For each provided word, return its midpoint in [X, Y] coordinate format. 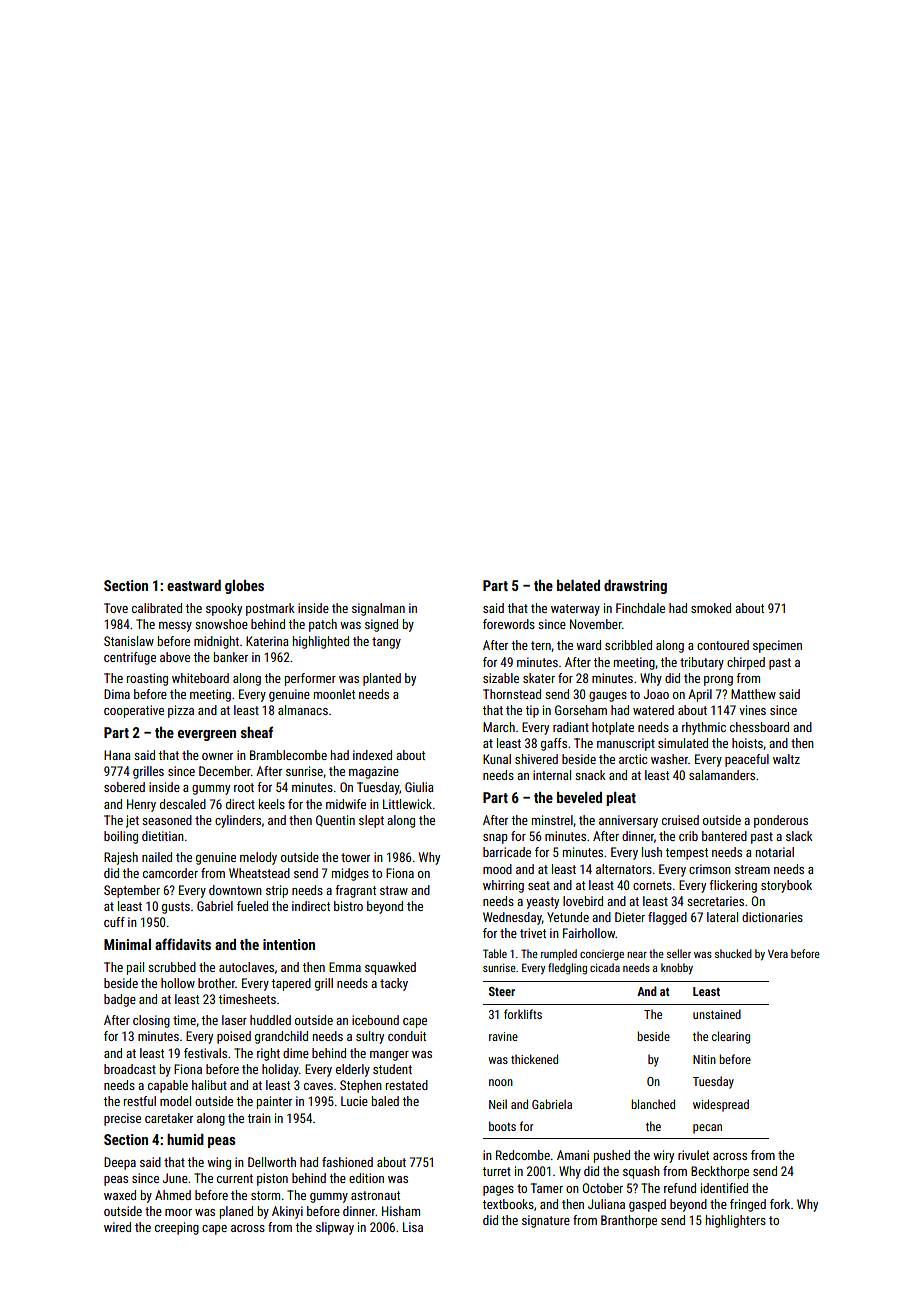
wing [219, 1163]
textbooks [508, 1204]
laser [234, 1020]
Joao [656, 694]
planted [382, 679]
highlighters [736, 1221]
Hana [117, 755]
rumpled [559, 954]
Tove [116, 608]
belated [578, 585]
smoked [711, 608]
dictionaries [772, 917]
